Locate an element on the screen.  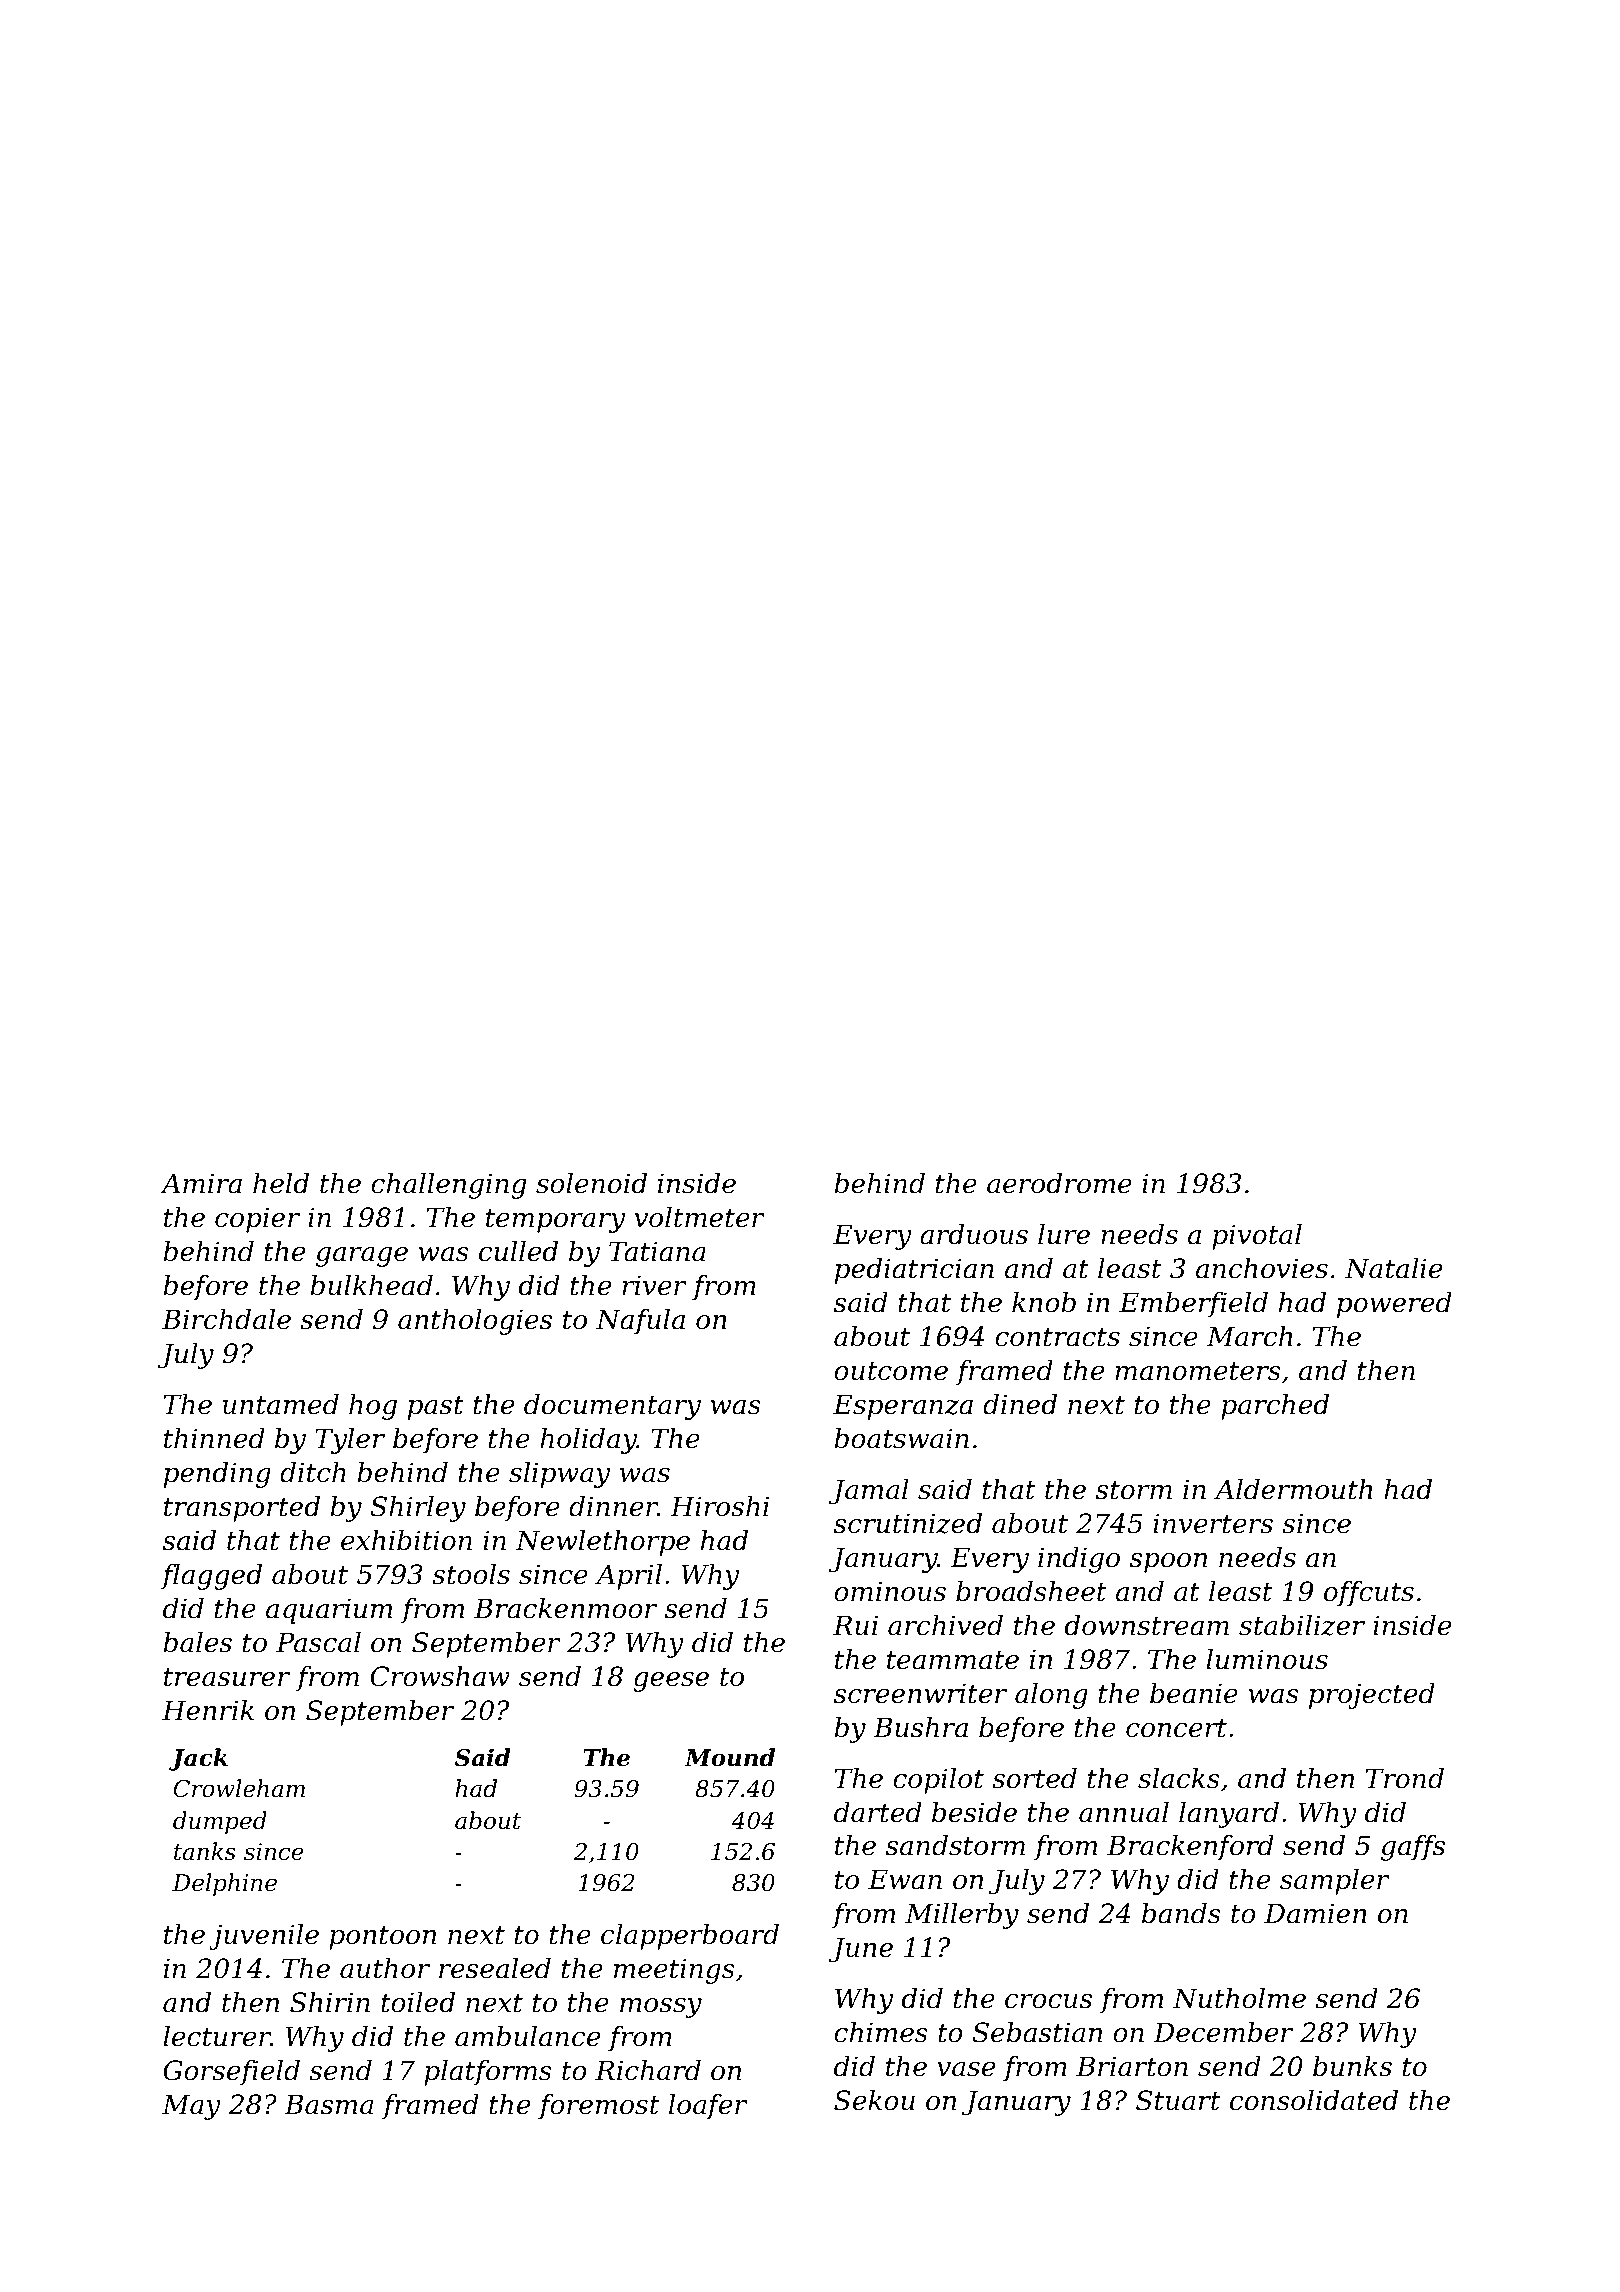
lure is located at coordinates (1064, 1234).
